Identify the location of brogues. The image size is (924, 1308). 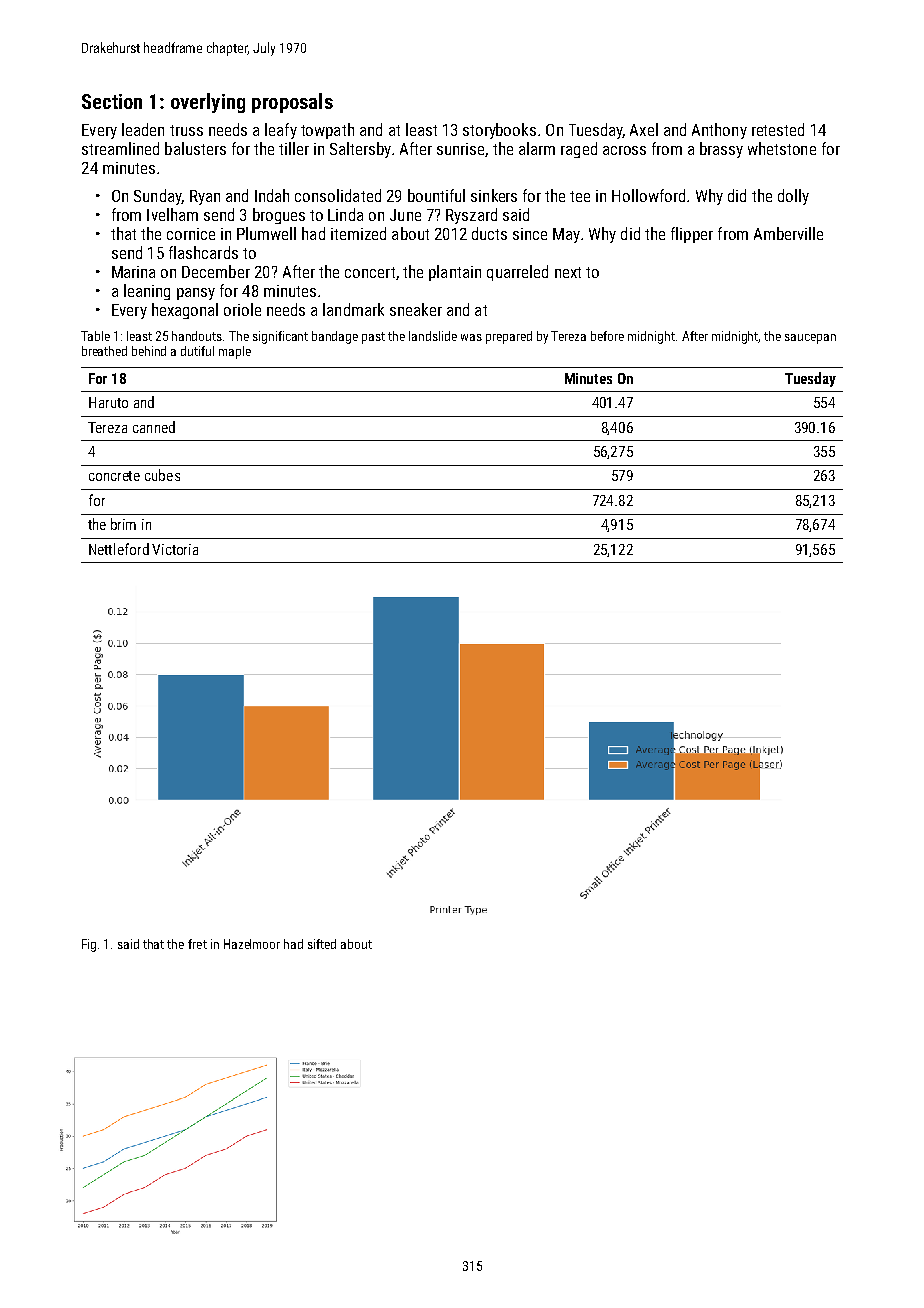
(279, 216).
